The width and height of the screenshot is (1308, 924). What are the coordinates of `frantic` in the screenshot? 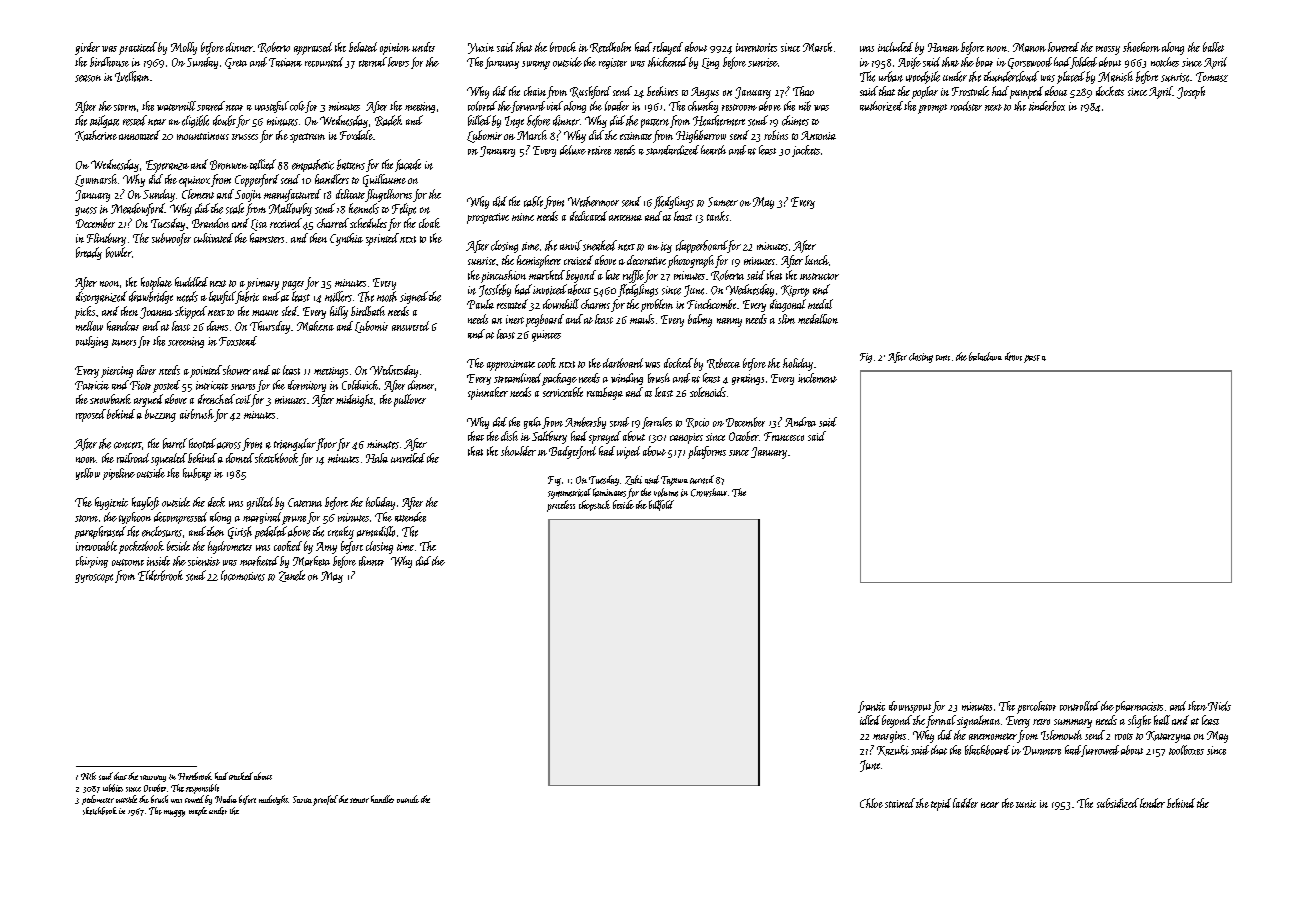 It's located at (871, 707).
